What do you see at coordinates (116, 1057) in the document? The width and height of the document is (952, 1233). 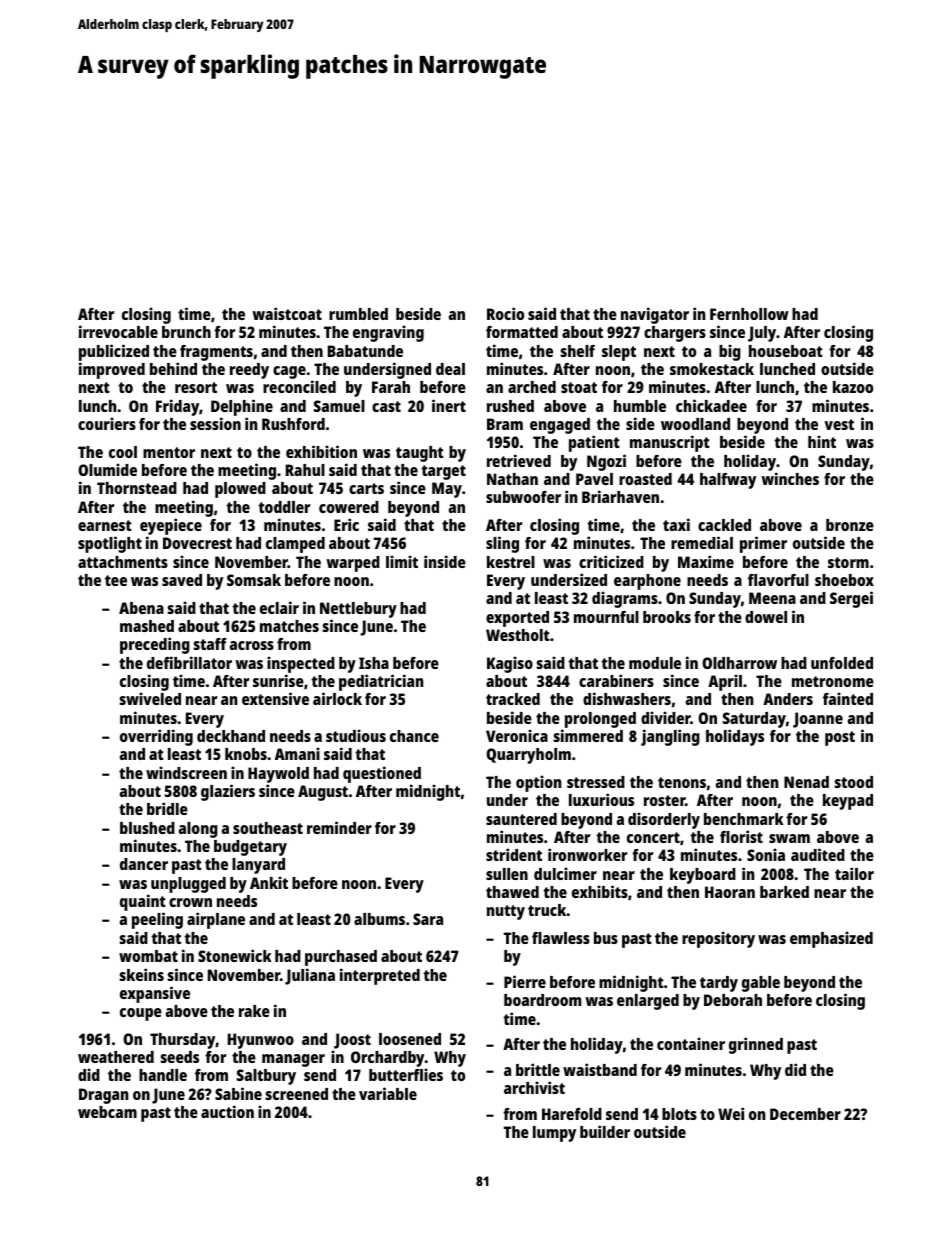 I see `weathered` at bounding box center [116, 1057].
